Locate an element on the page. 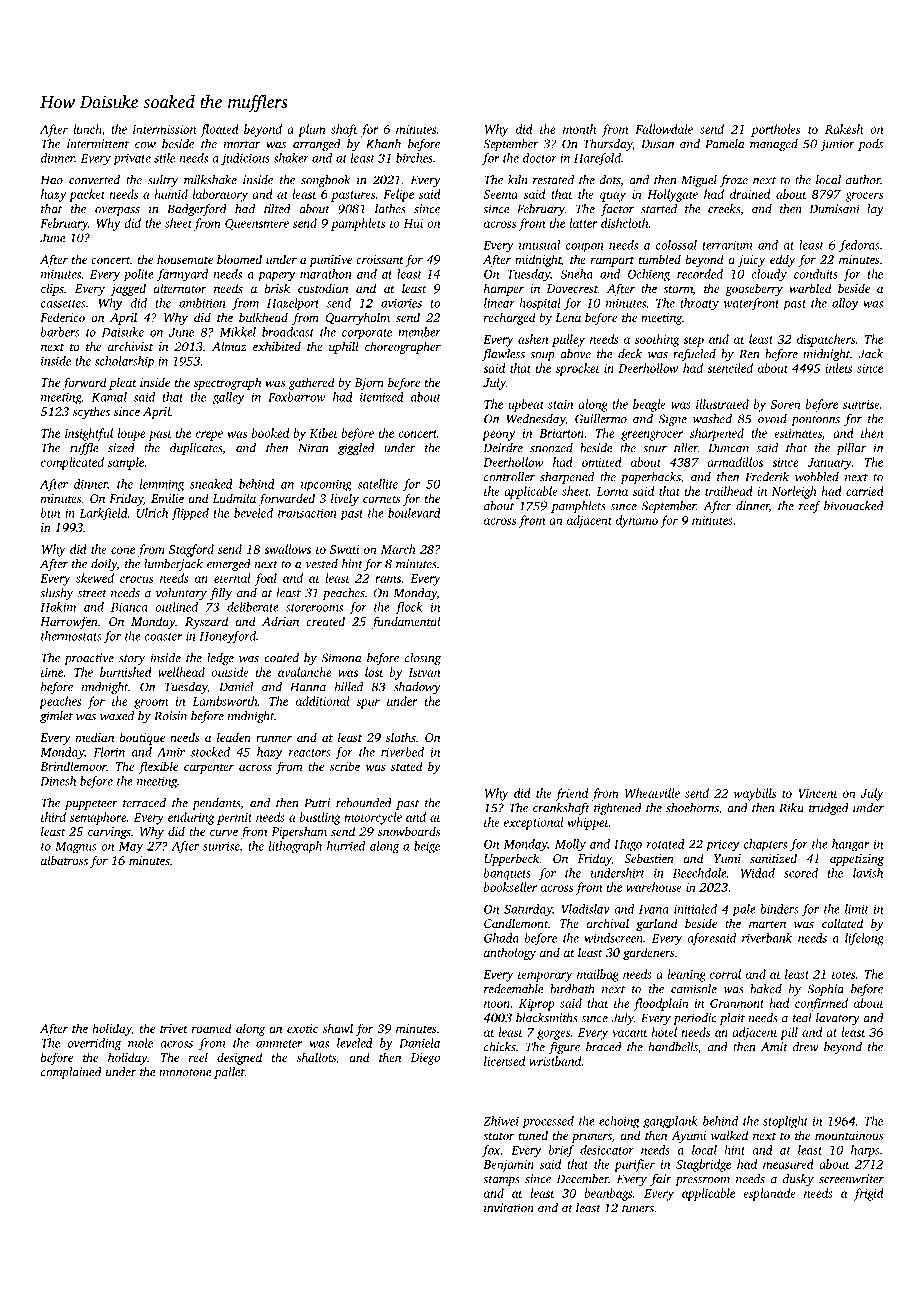 Image resolution: width=924 pixels, height=1308 pixels. Khanh is located at coordinates (383, 144).
